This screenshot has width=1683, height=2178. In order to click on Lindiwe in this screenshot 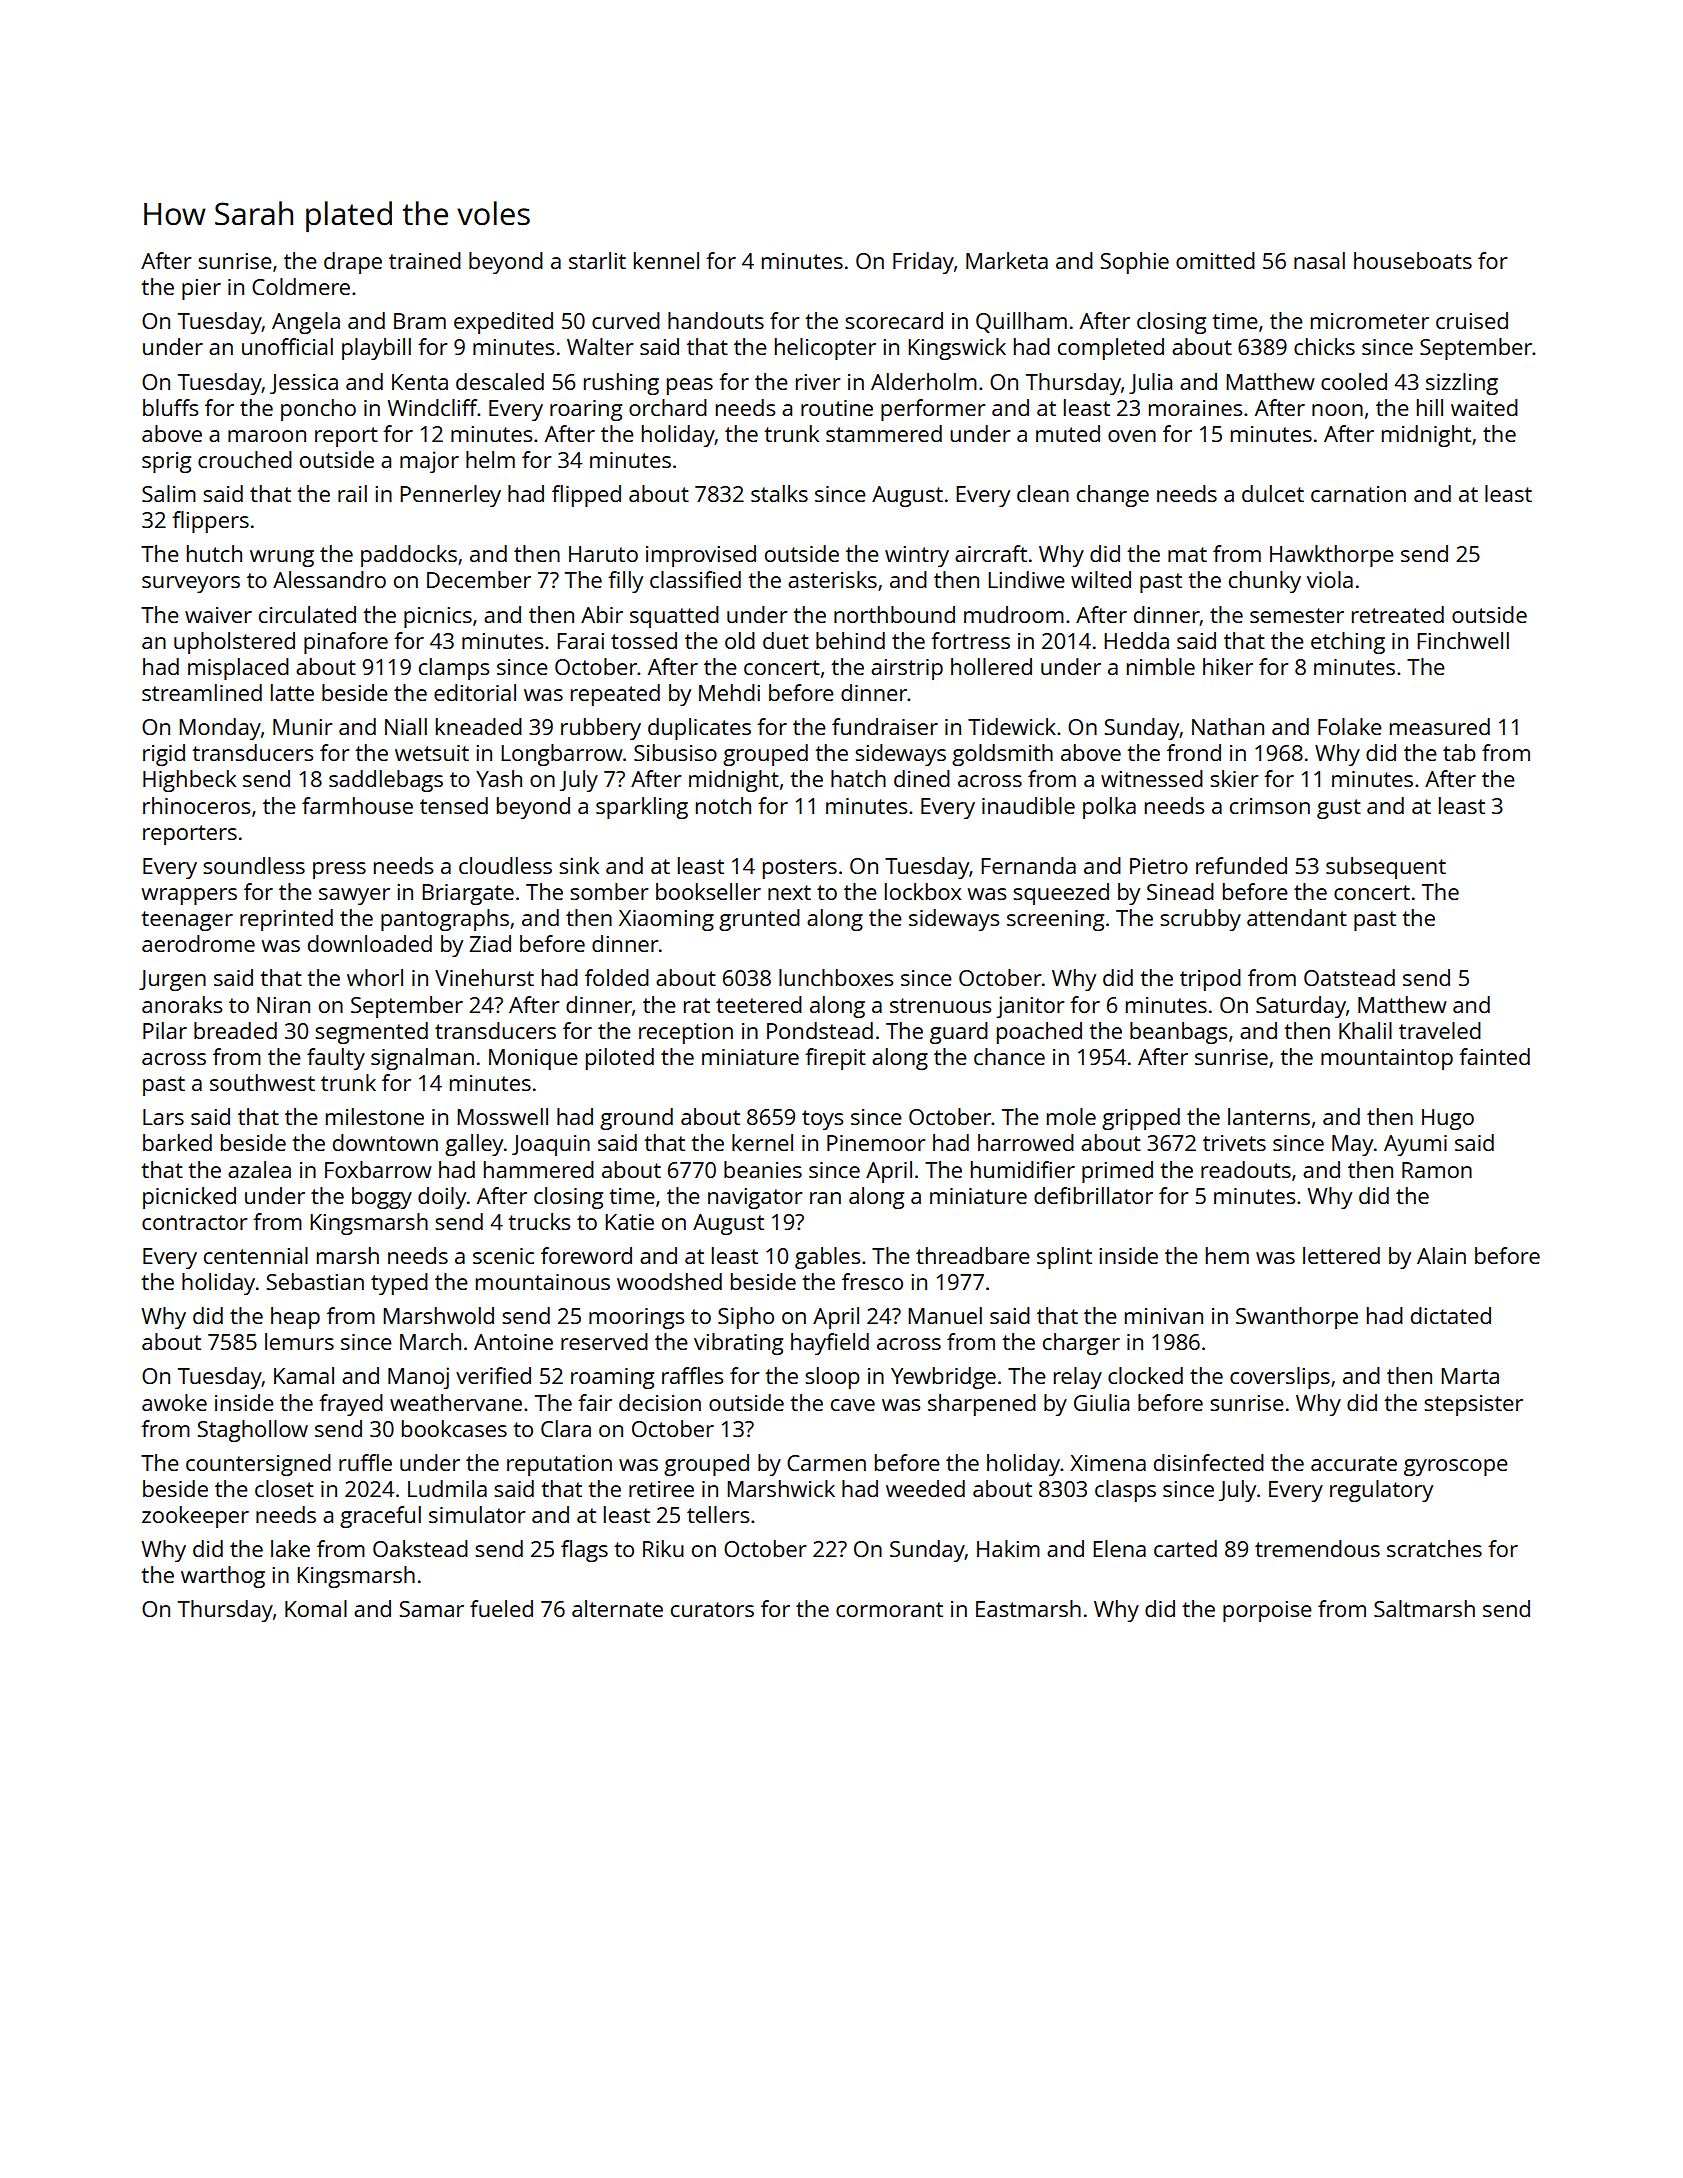, I will do `click(1026, 579)`.
